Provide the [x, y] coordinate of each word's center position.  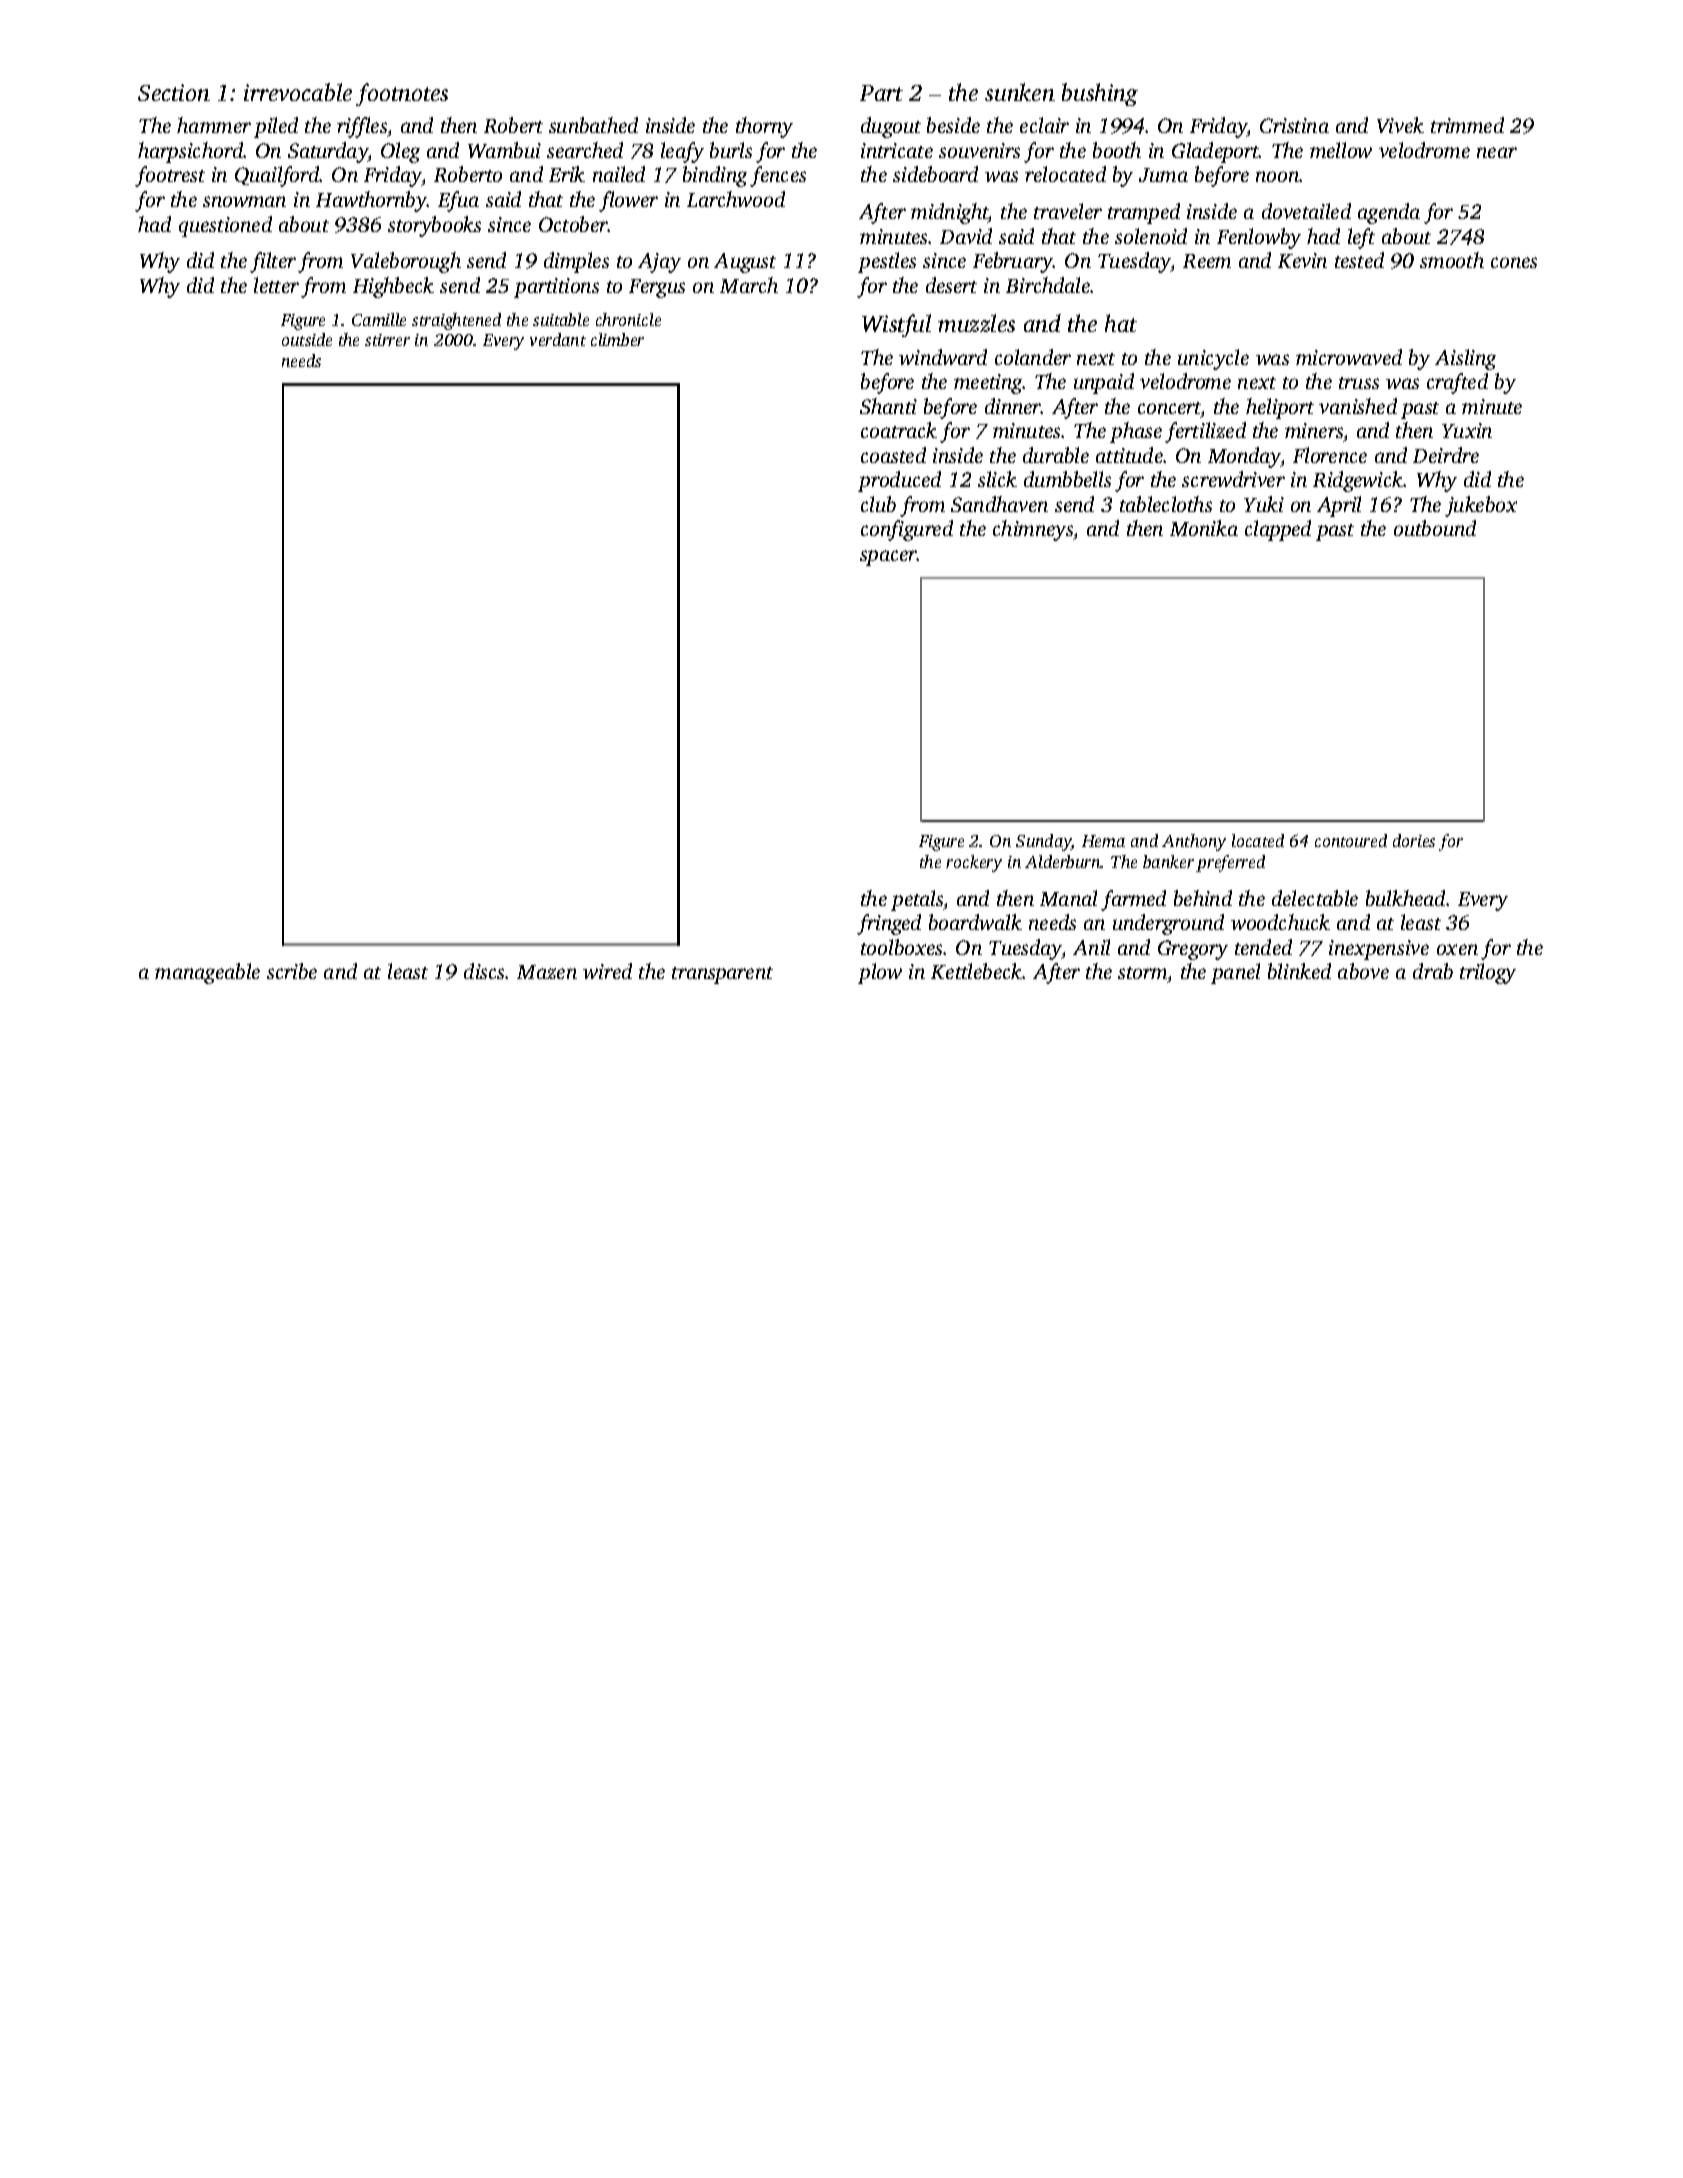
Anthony [1194, 842]
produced [899, 481]
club [878, 504]
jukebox [1481, 506]
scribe [292, 971]
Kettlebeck [977, 971]
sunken [1020, 92]
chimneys [1033, 530]
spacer [888, 558]
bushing [1100, 94]
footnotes [402, 94]
